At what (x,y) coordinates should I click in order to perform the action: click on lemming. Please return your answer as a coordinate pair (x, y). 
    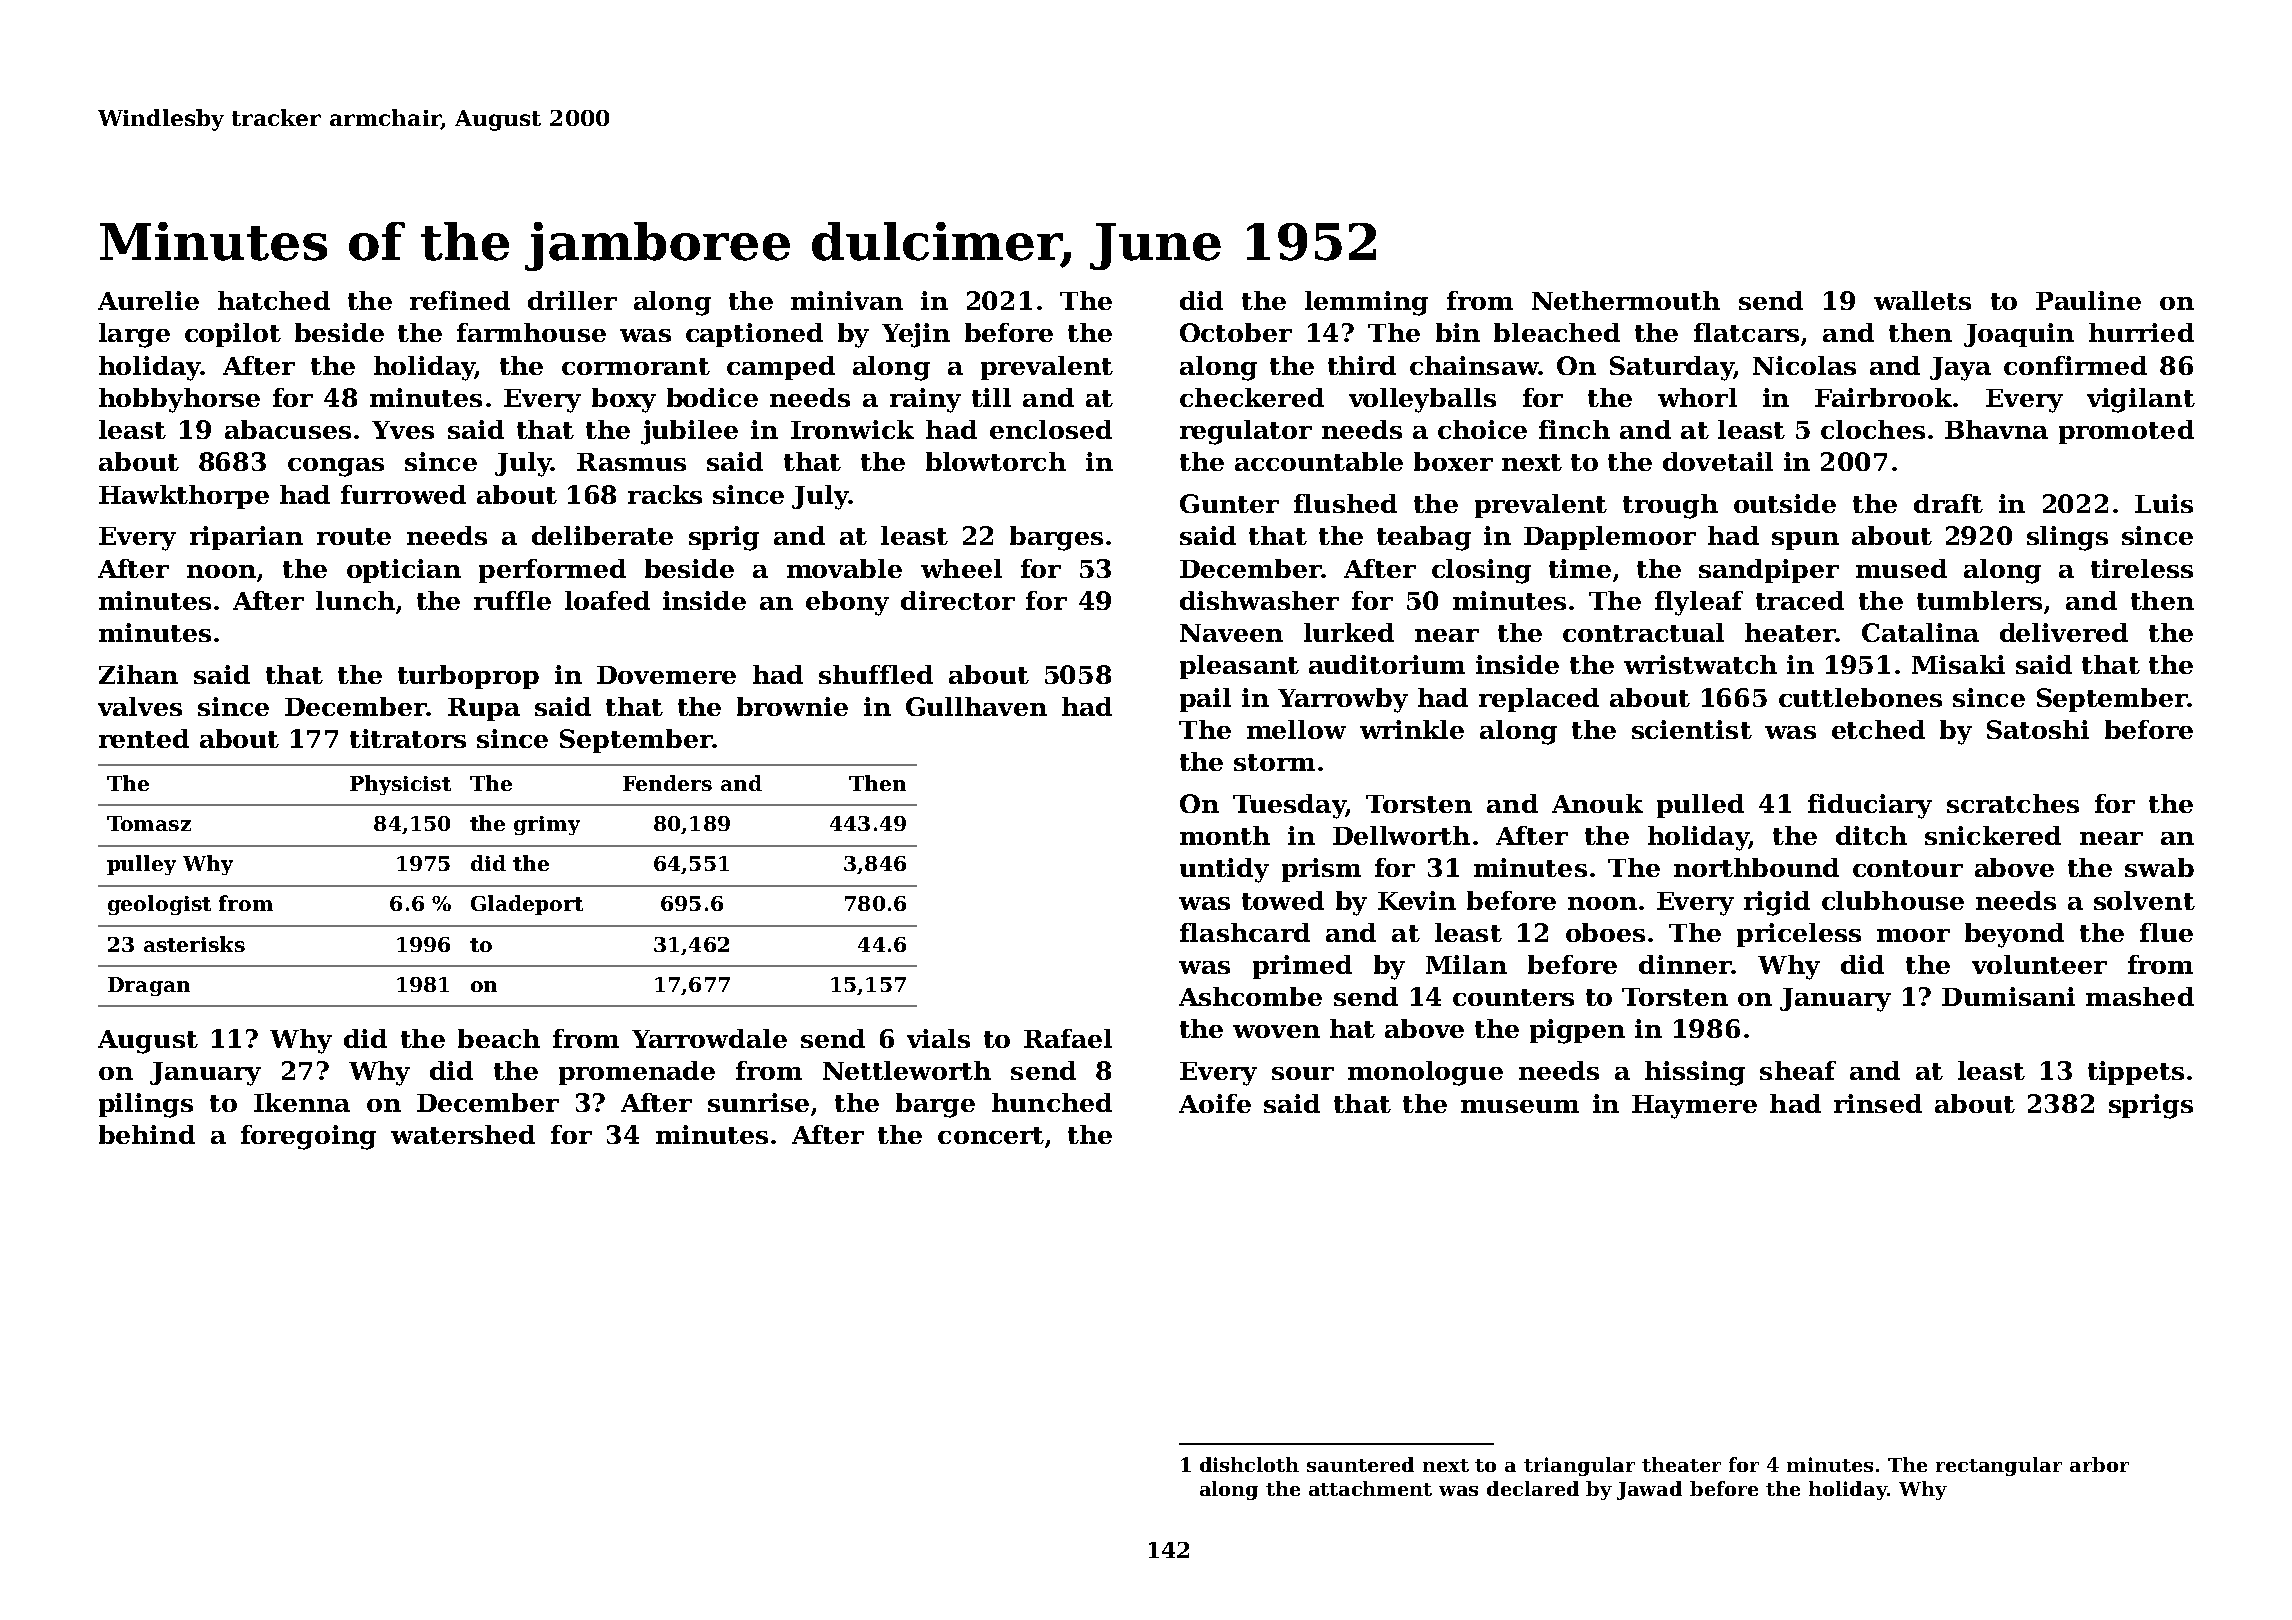
    Looking at the image, I should click on (1366, 303).
